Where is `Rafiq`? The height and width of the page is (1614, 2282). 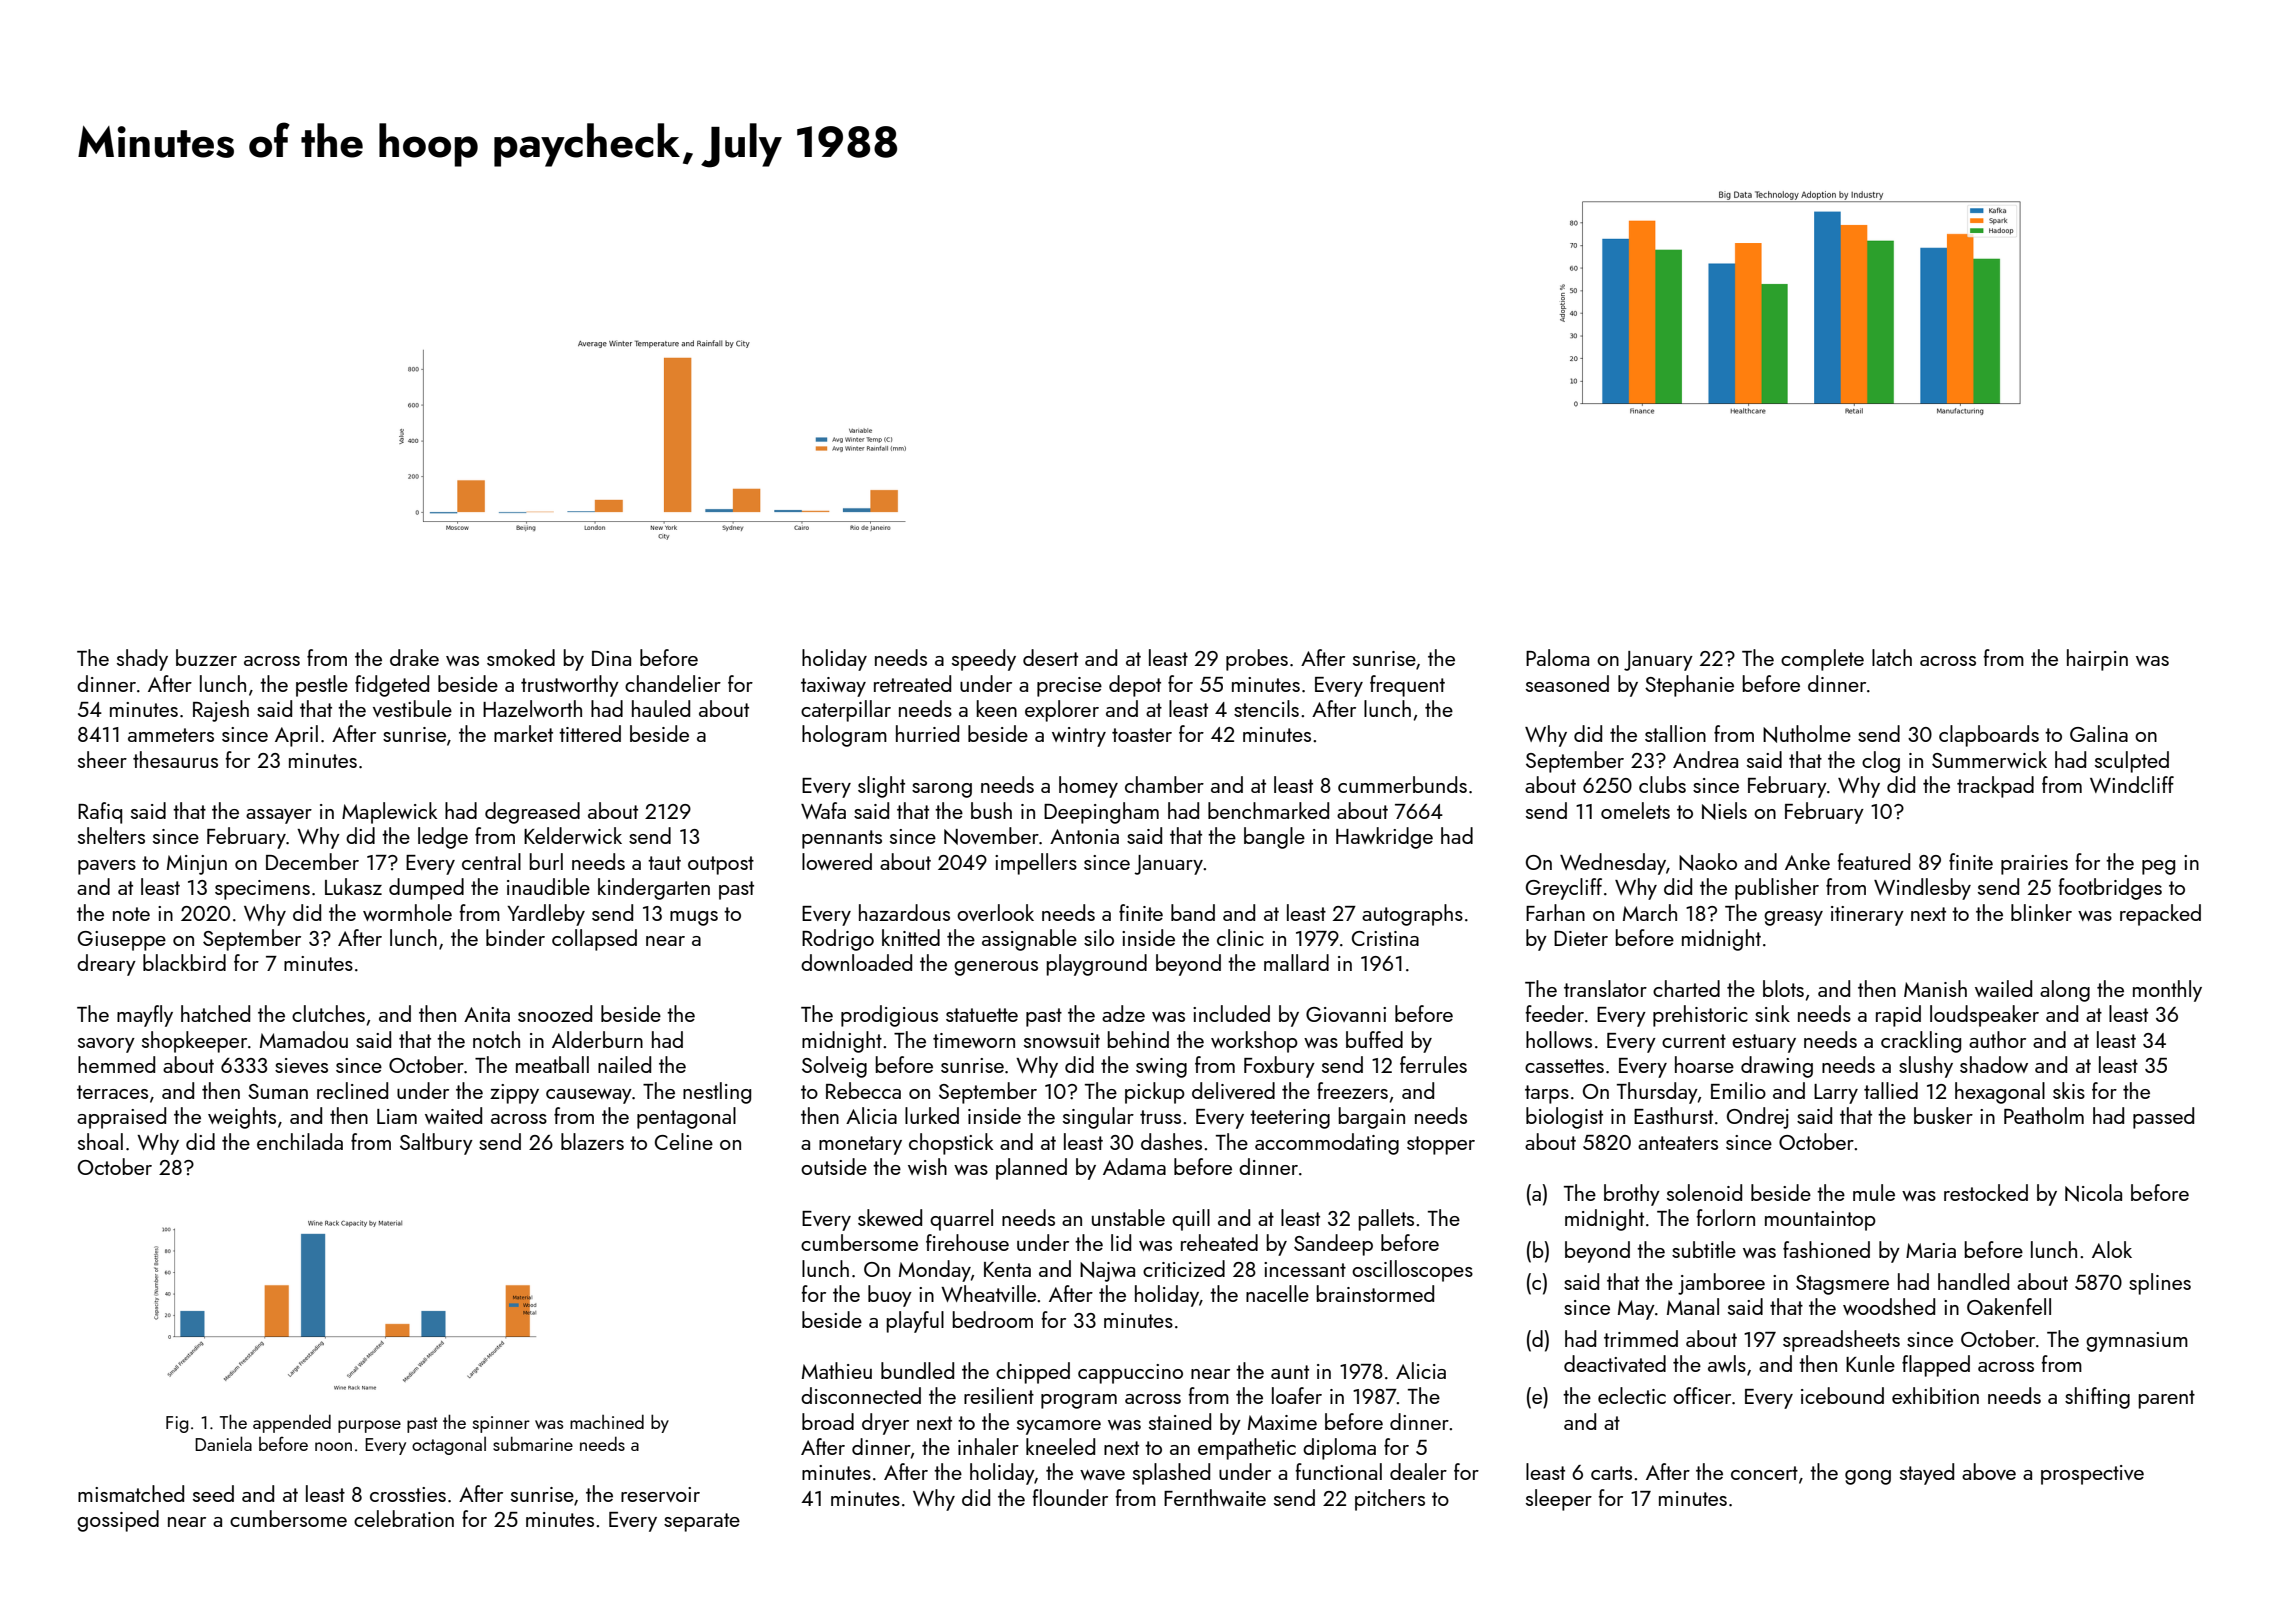
Rafiq is located at coordinates (100, 813).
